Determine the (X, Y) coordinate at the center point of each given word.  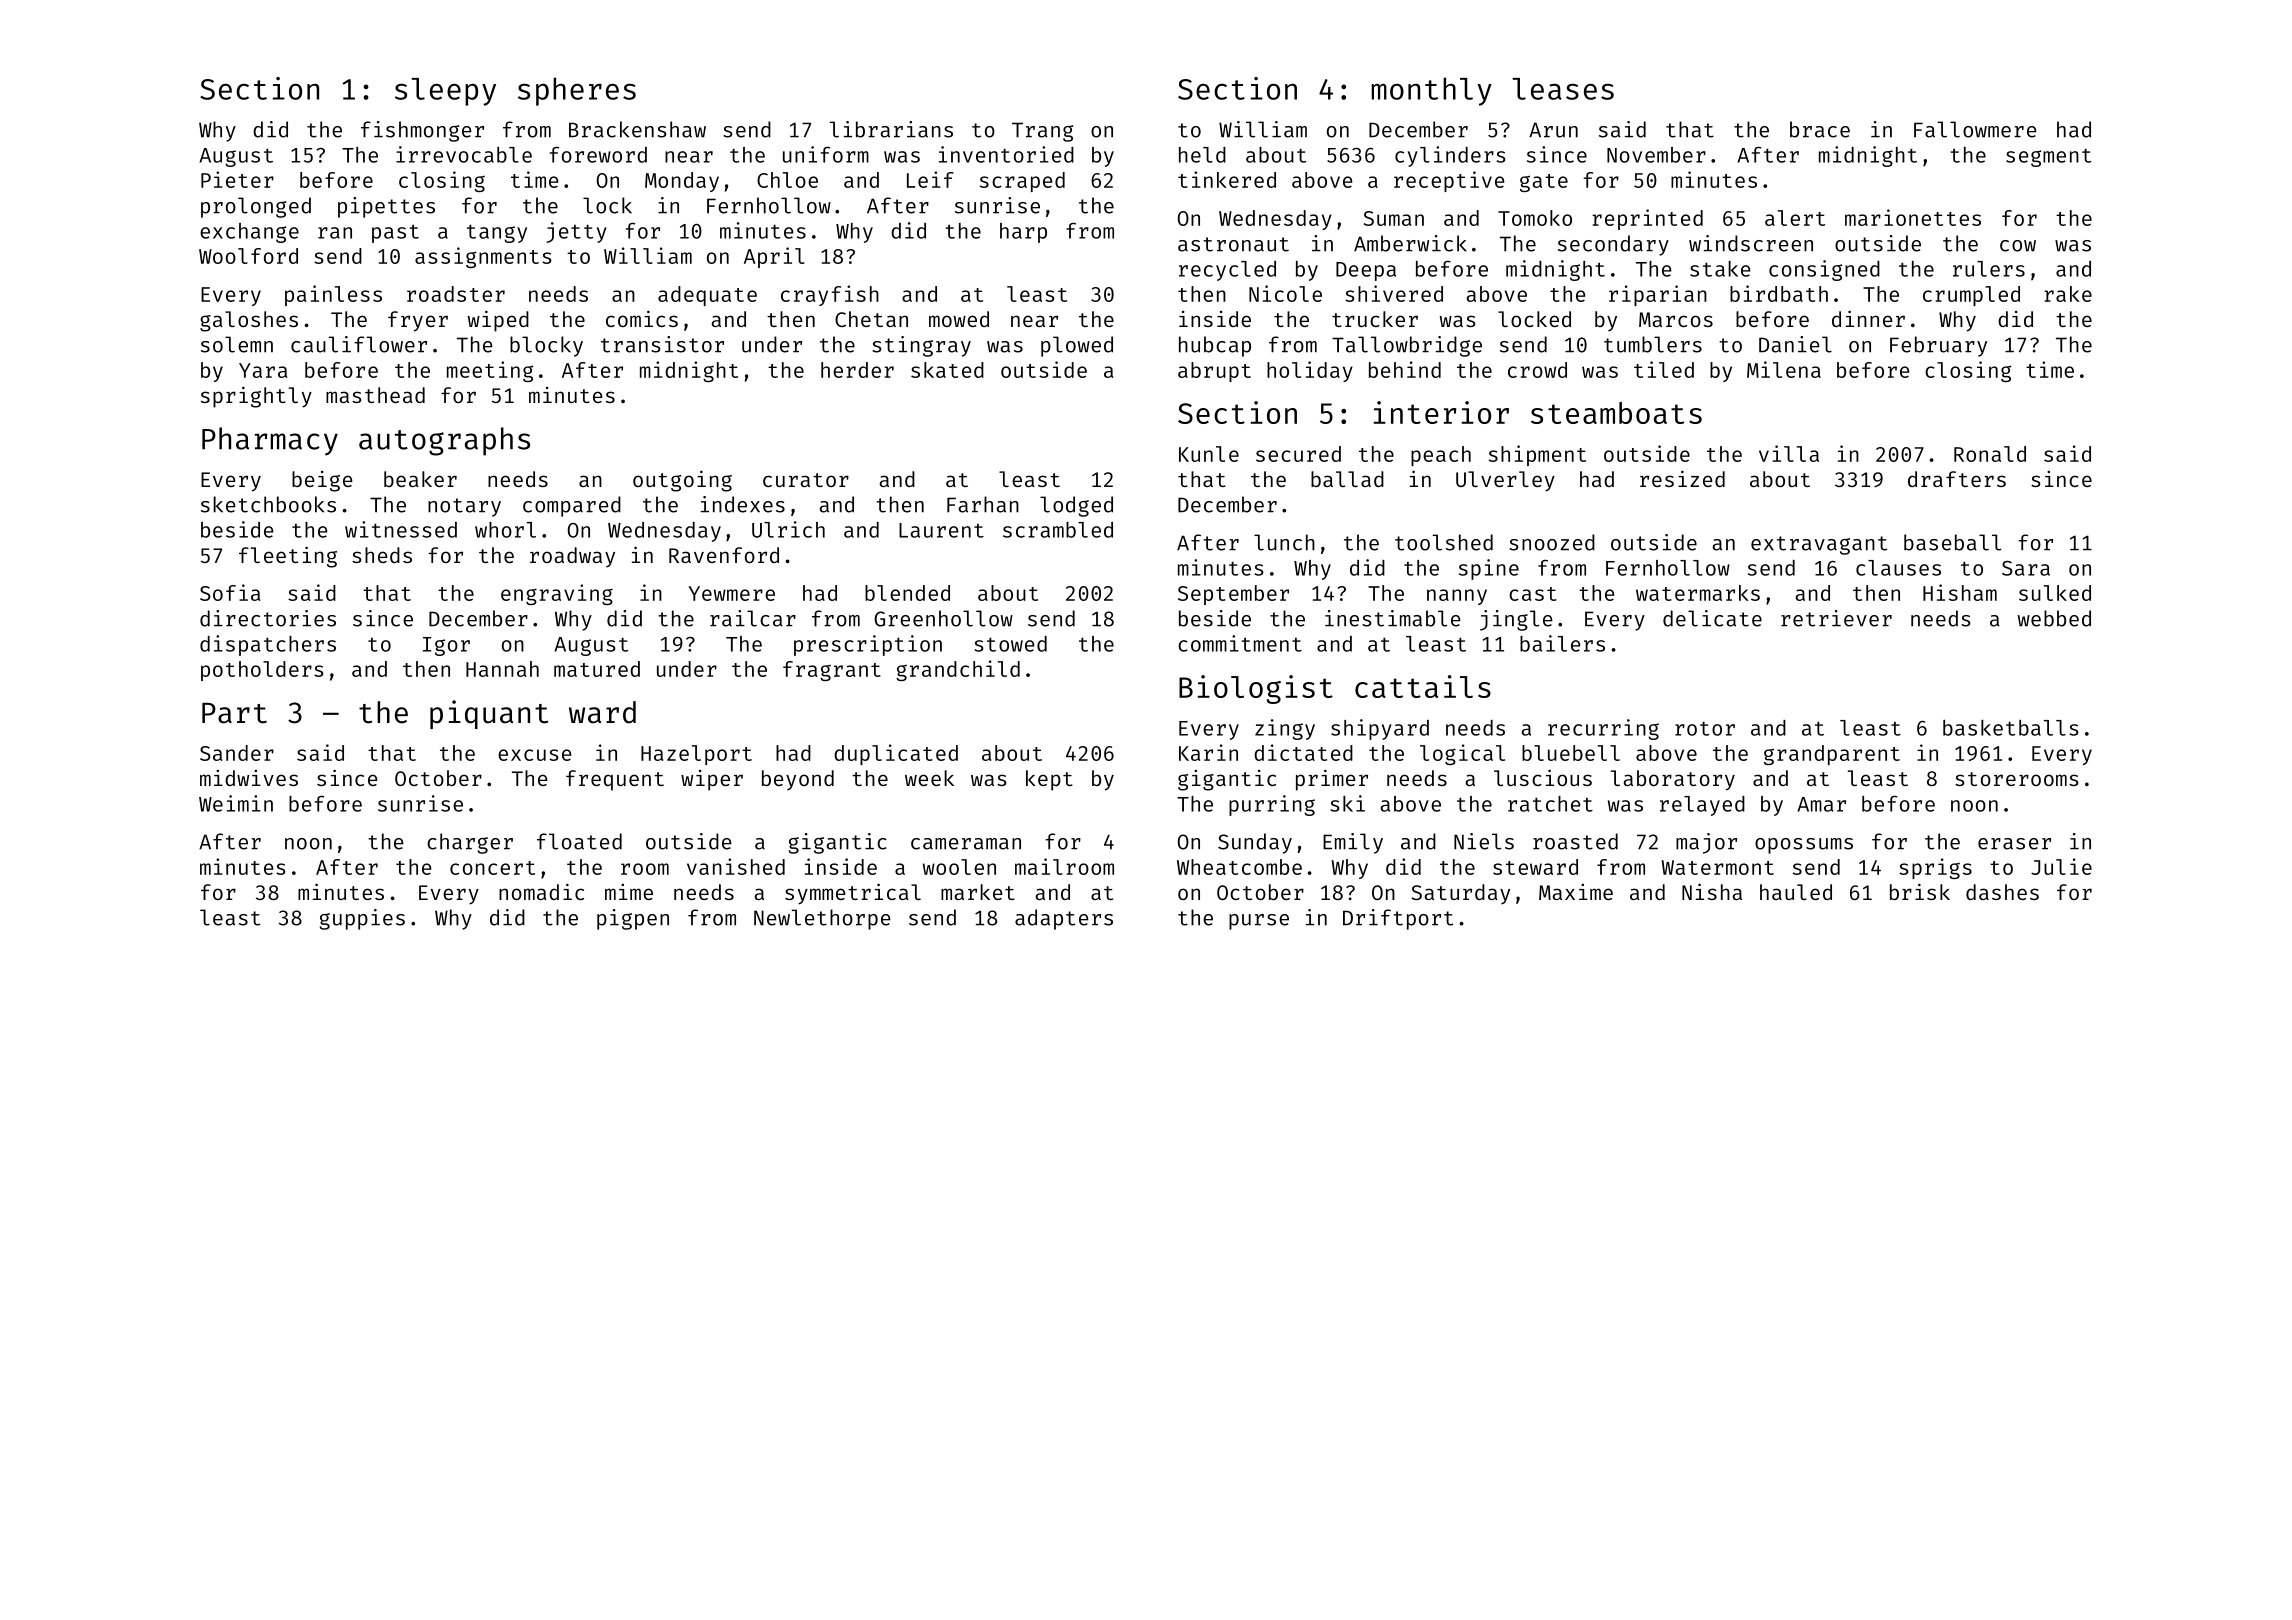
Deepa (1366, 271)
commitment (1240, 643)
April (774, 257)
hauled (1796, 892)
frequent (615, 780)
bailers (1562, 643)
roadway (572, 557)
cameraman (966, 844)
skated (947, 370)
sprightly (256, 397)
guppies (362, 919)
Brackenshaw (637, 129)
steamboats (1616, 413)
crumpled (1971, 296)
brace (1820, 129)
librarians (891, 129)
